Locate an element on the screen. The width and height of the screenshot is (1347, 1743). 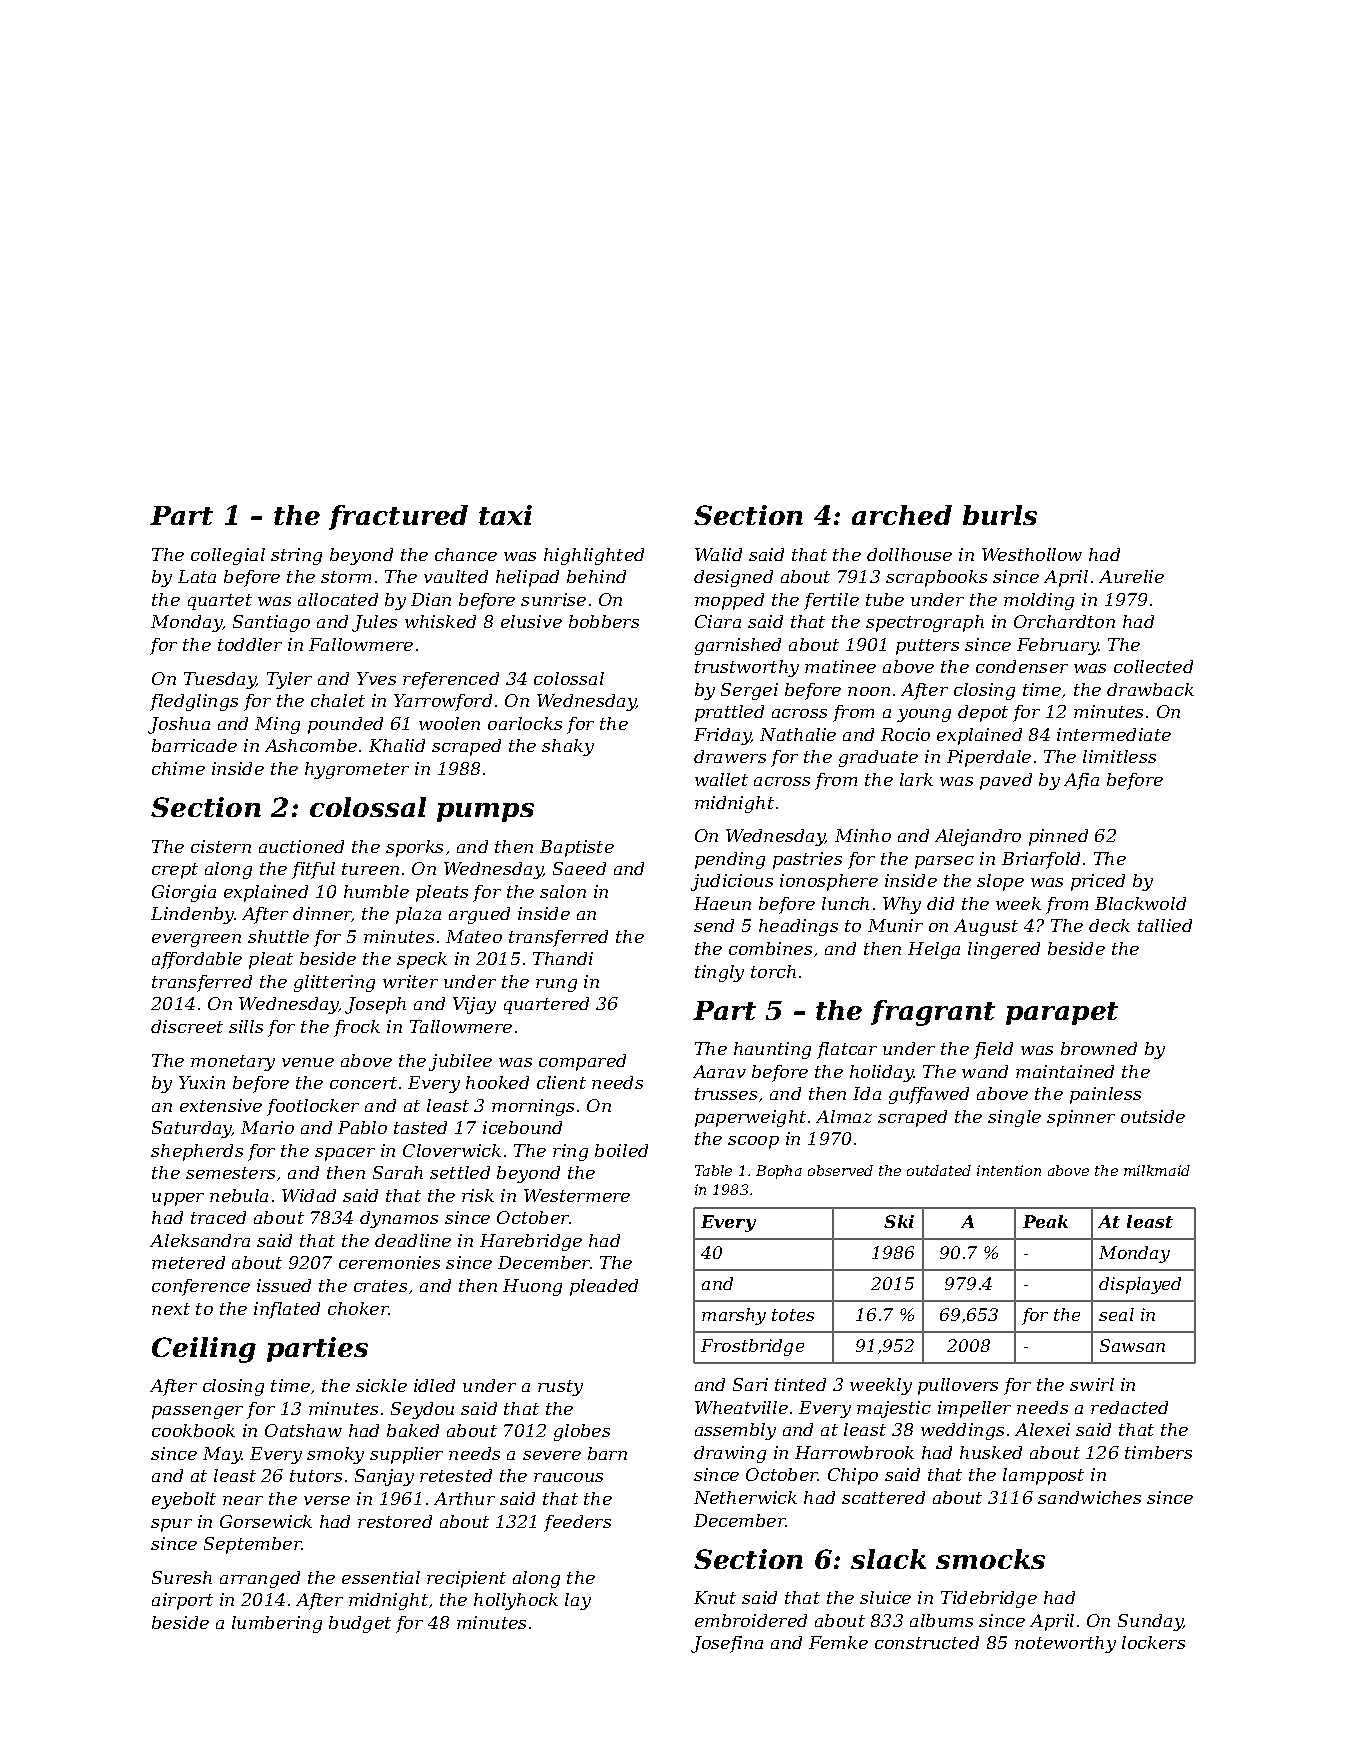
storm is located at coordinates (346, 577).
